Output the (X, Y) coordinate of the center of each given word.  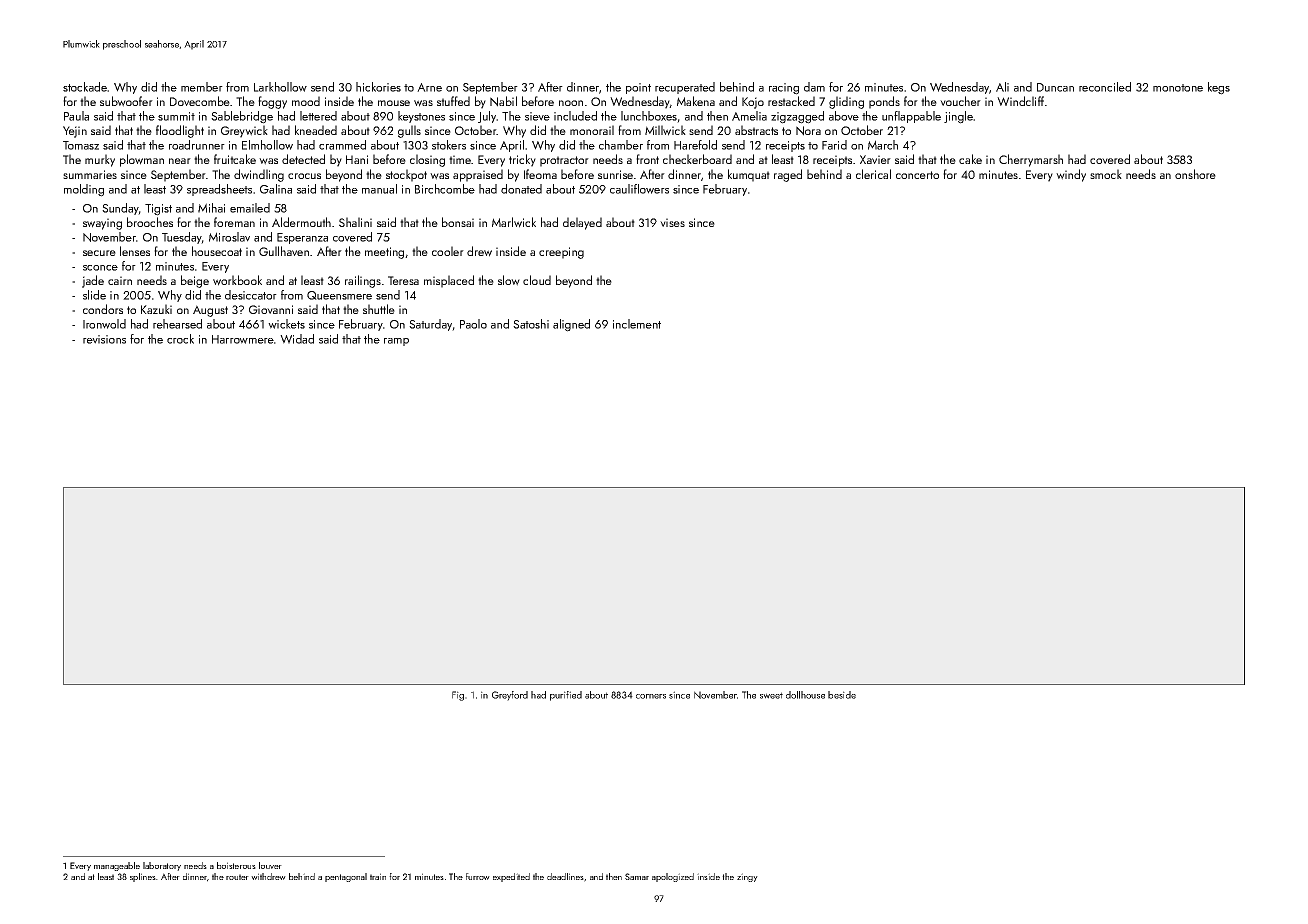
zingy (747, 877)
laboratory (162, 866)
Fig (458, 696)
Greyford (510, 696)
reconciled (1105, 87)
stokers (449, 145)
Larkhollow (280, 87)
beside (842, 695)
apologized (673, 877)
